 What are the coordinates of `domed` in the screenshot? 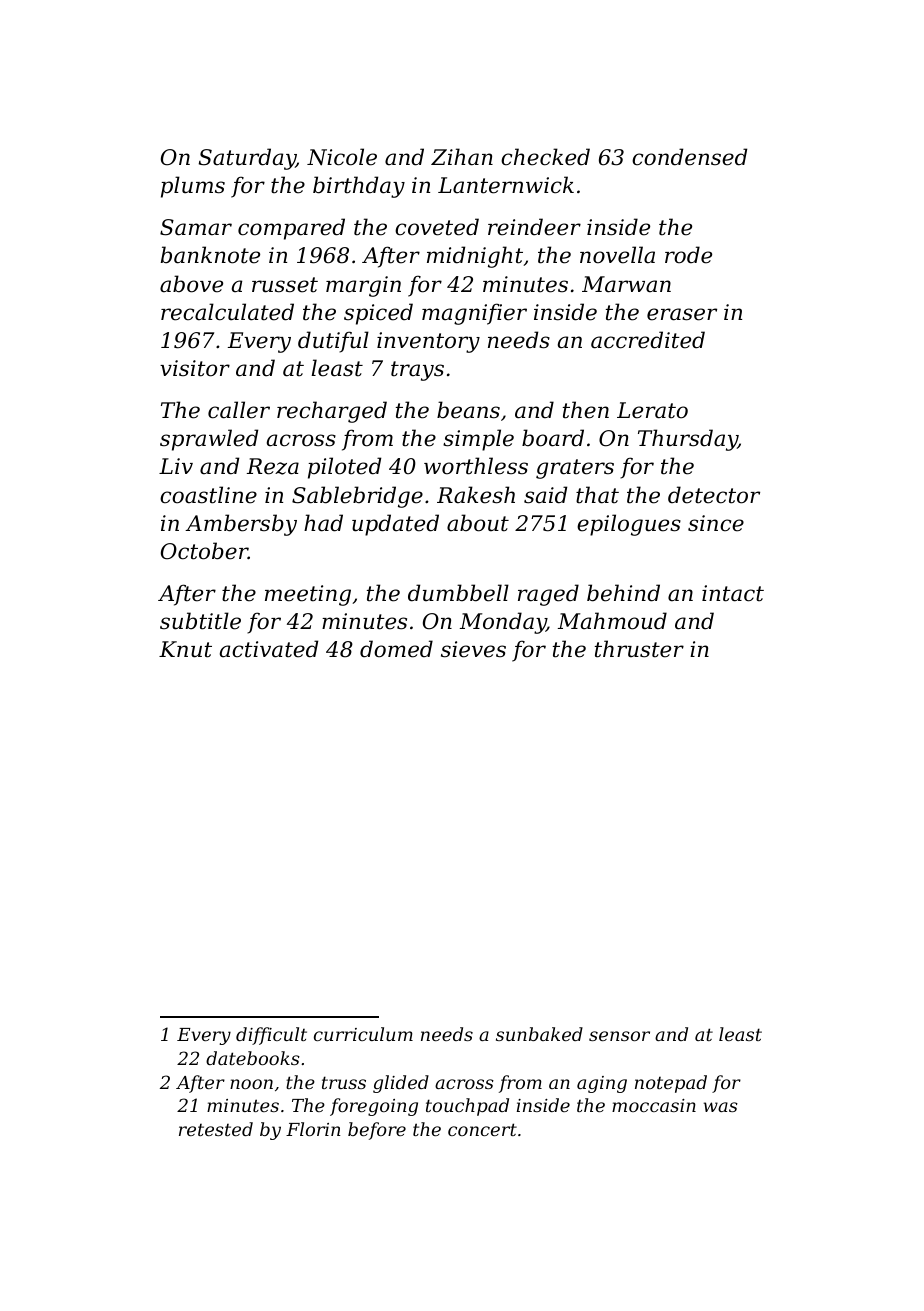 It's located at (396, 649).
